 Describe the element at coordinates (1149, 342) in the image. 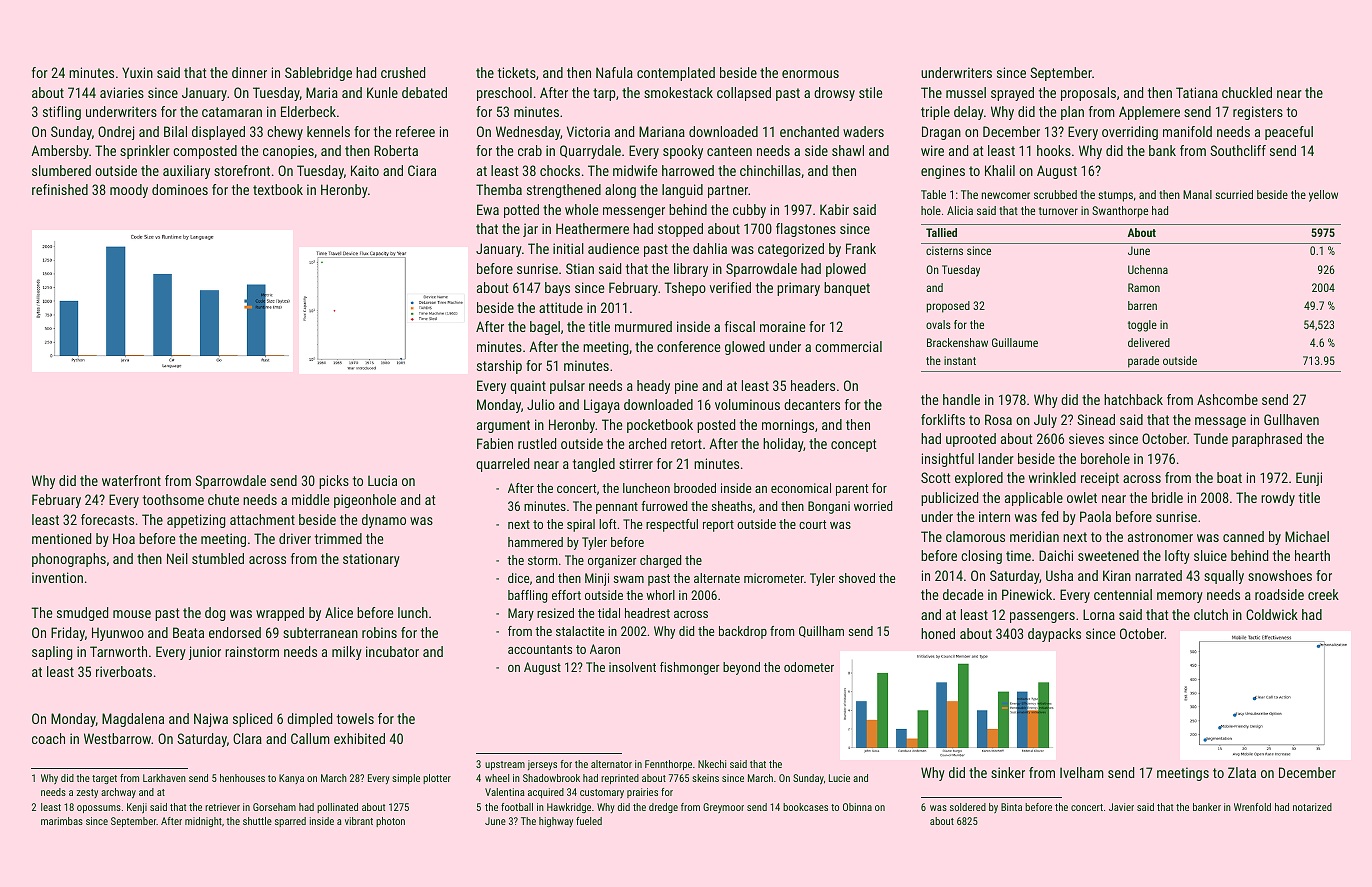

I see `delivered` at that location.
